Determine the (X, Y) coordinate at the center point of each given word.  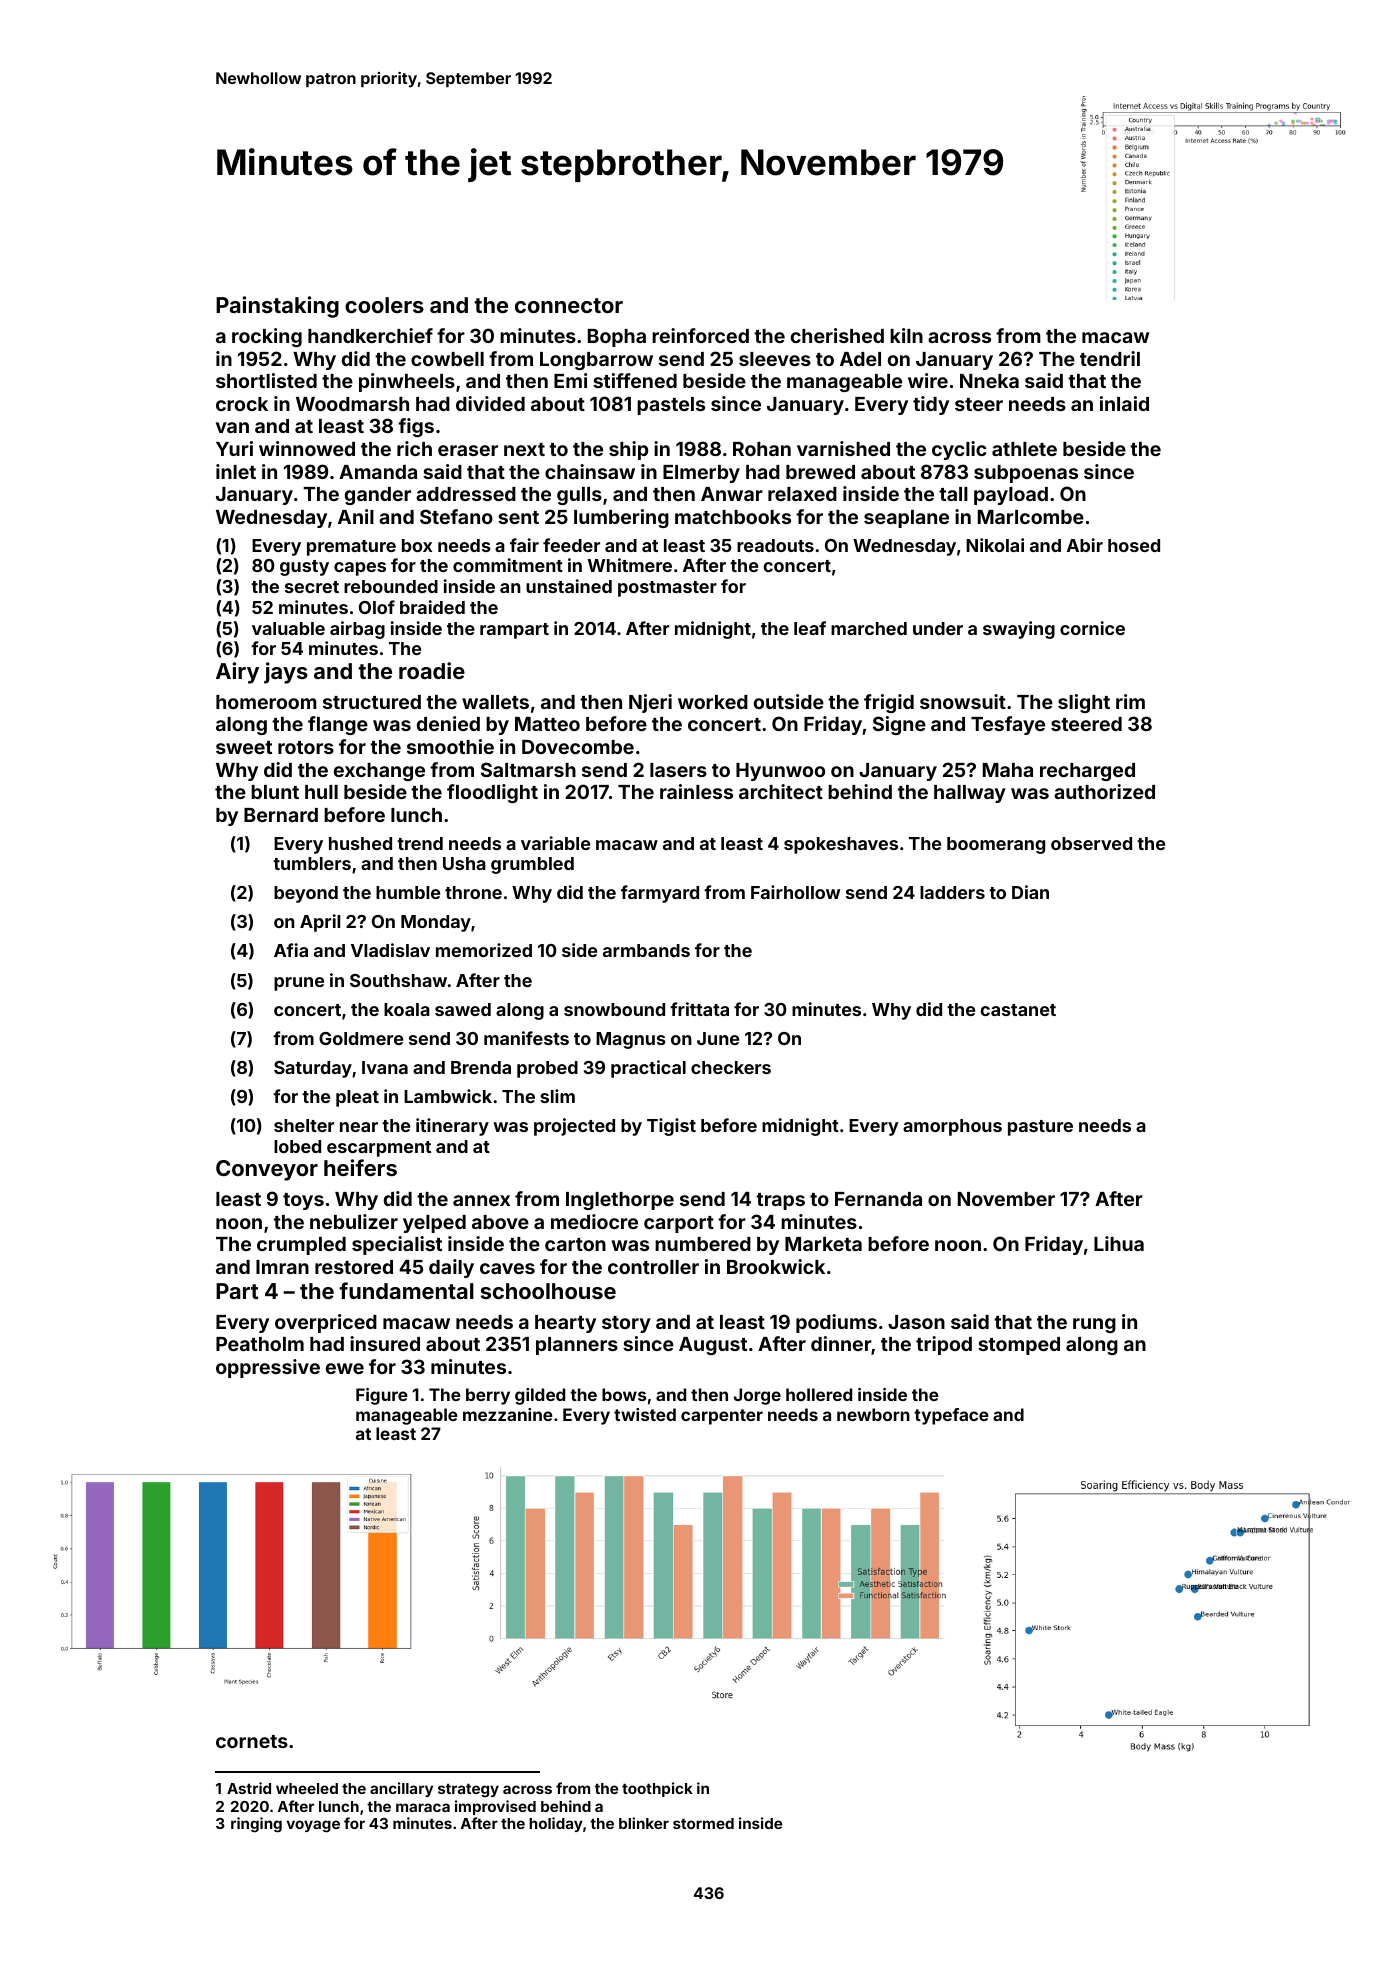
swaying (1019, 630)
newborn (873, 1414)
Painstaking (277, 307)
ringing (256, 1825)
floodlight (492, 793)
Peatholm (260, 1344)
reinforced (700, 335)
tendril (1110, 358)
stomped (1019, 1346)
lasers (678, 770)
